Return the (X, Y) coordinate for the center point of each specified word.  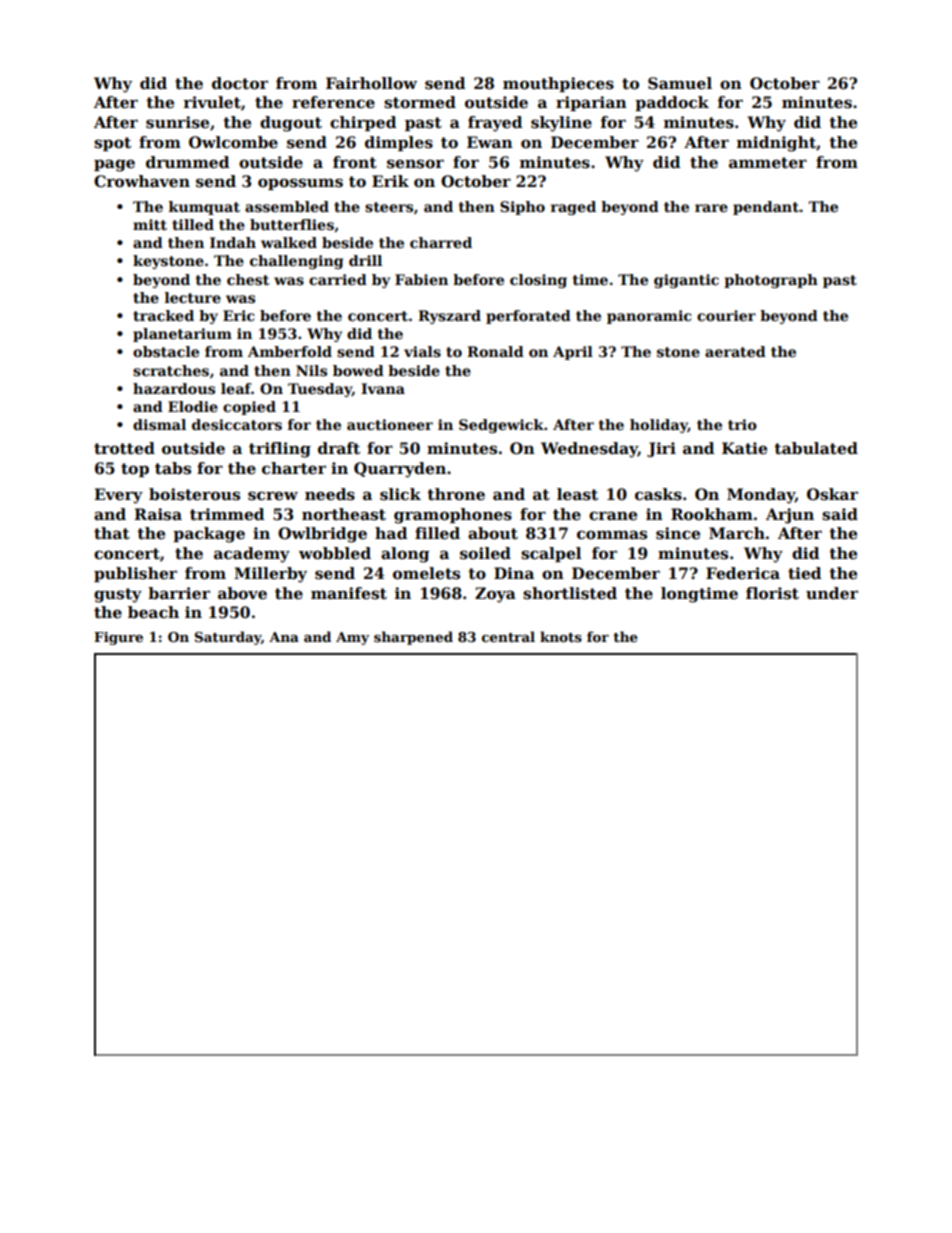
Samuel (680, 83)
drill (365, 260)
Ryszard (449, 317)
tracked (163, 315)
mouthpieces (558, 84)
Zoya (495, 595)
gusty (118, 595)
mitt (150, 224)
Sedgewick (501, 426)
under (832, 593)
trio (742, 424)
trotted (124, 448)
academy (252, 555)
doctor (240, 83)
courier (726, 315)
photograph (771, 281)
